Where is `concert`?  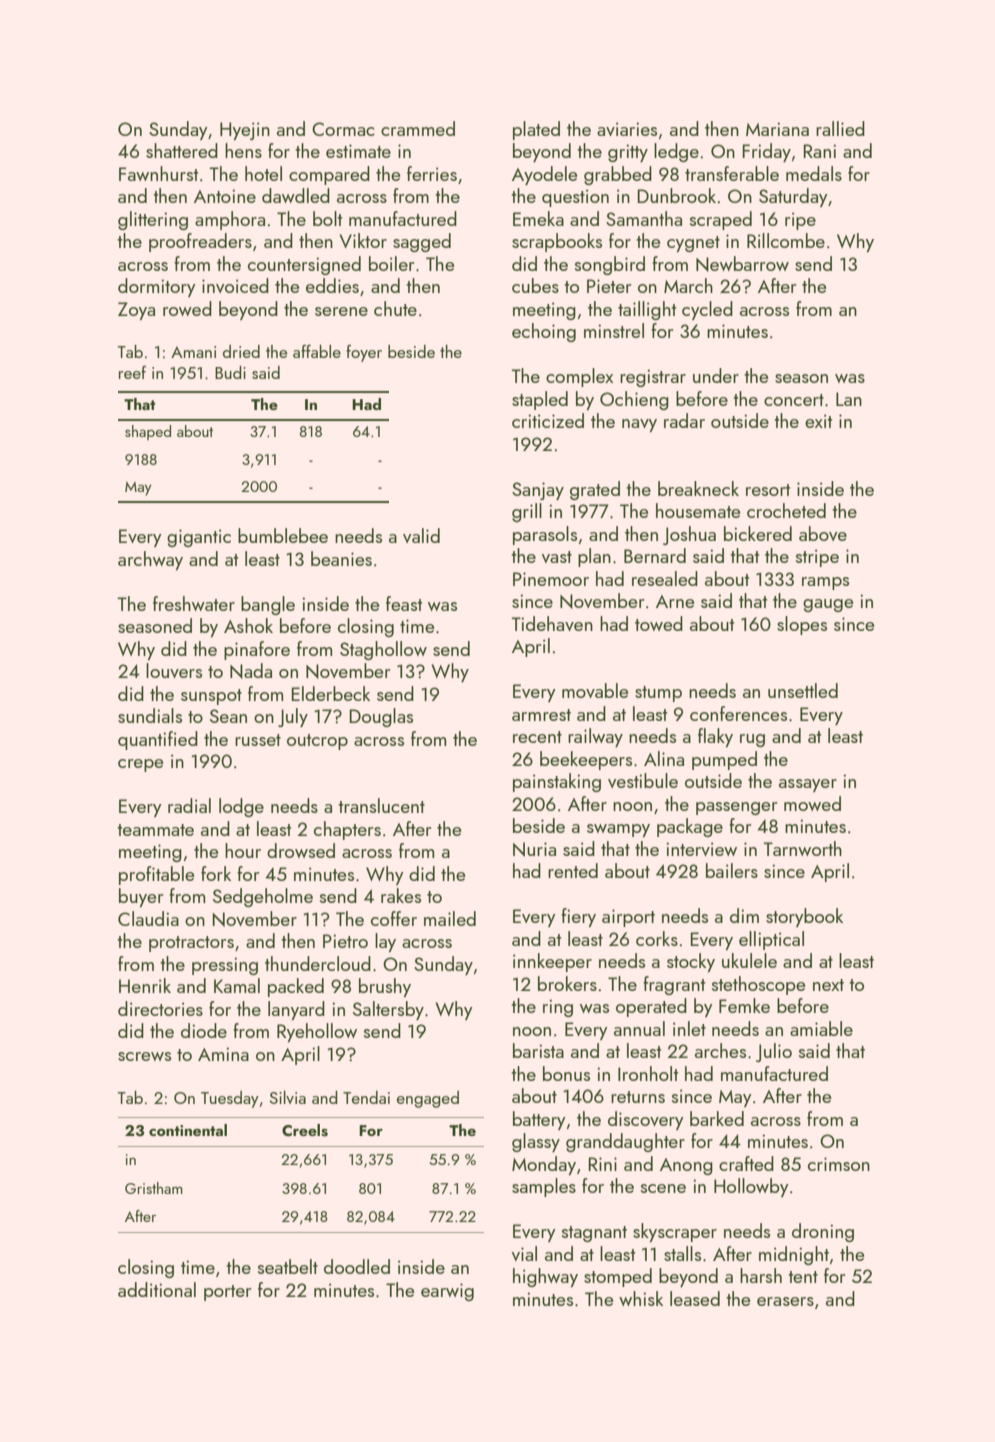
concert is located at coordinates (794, 400).
